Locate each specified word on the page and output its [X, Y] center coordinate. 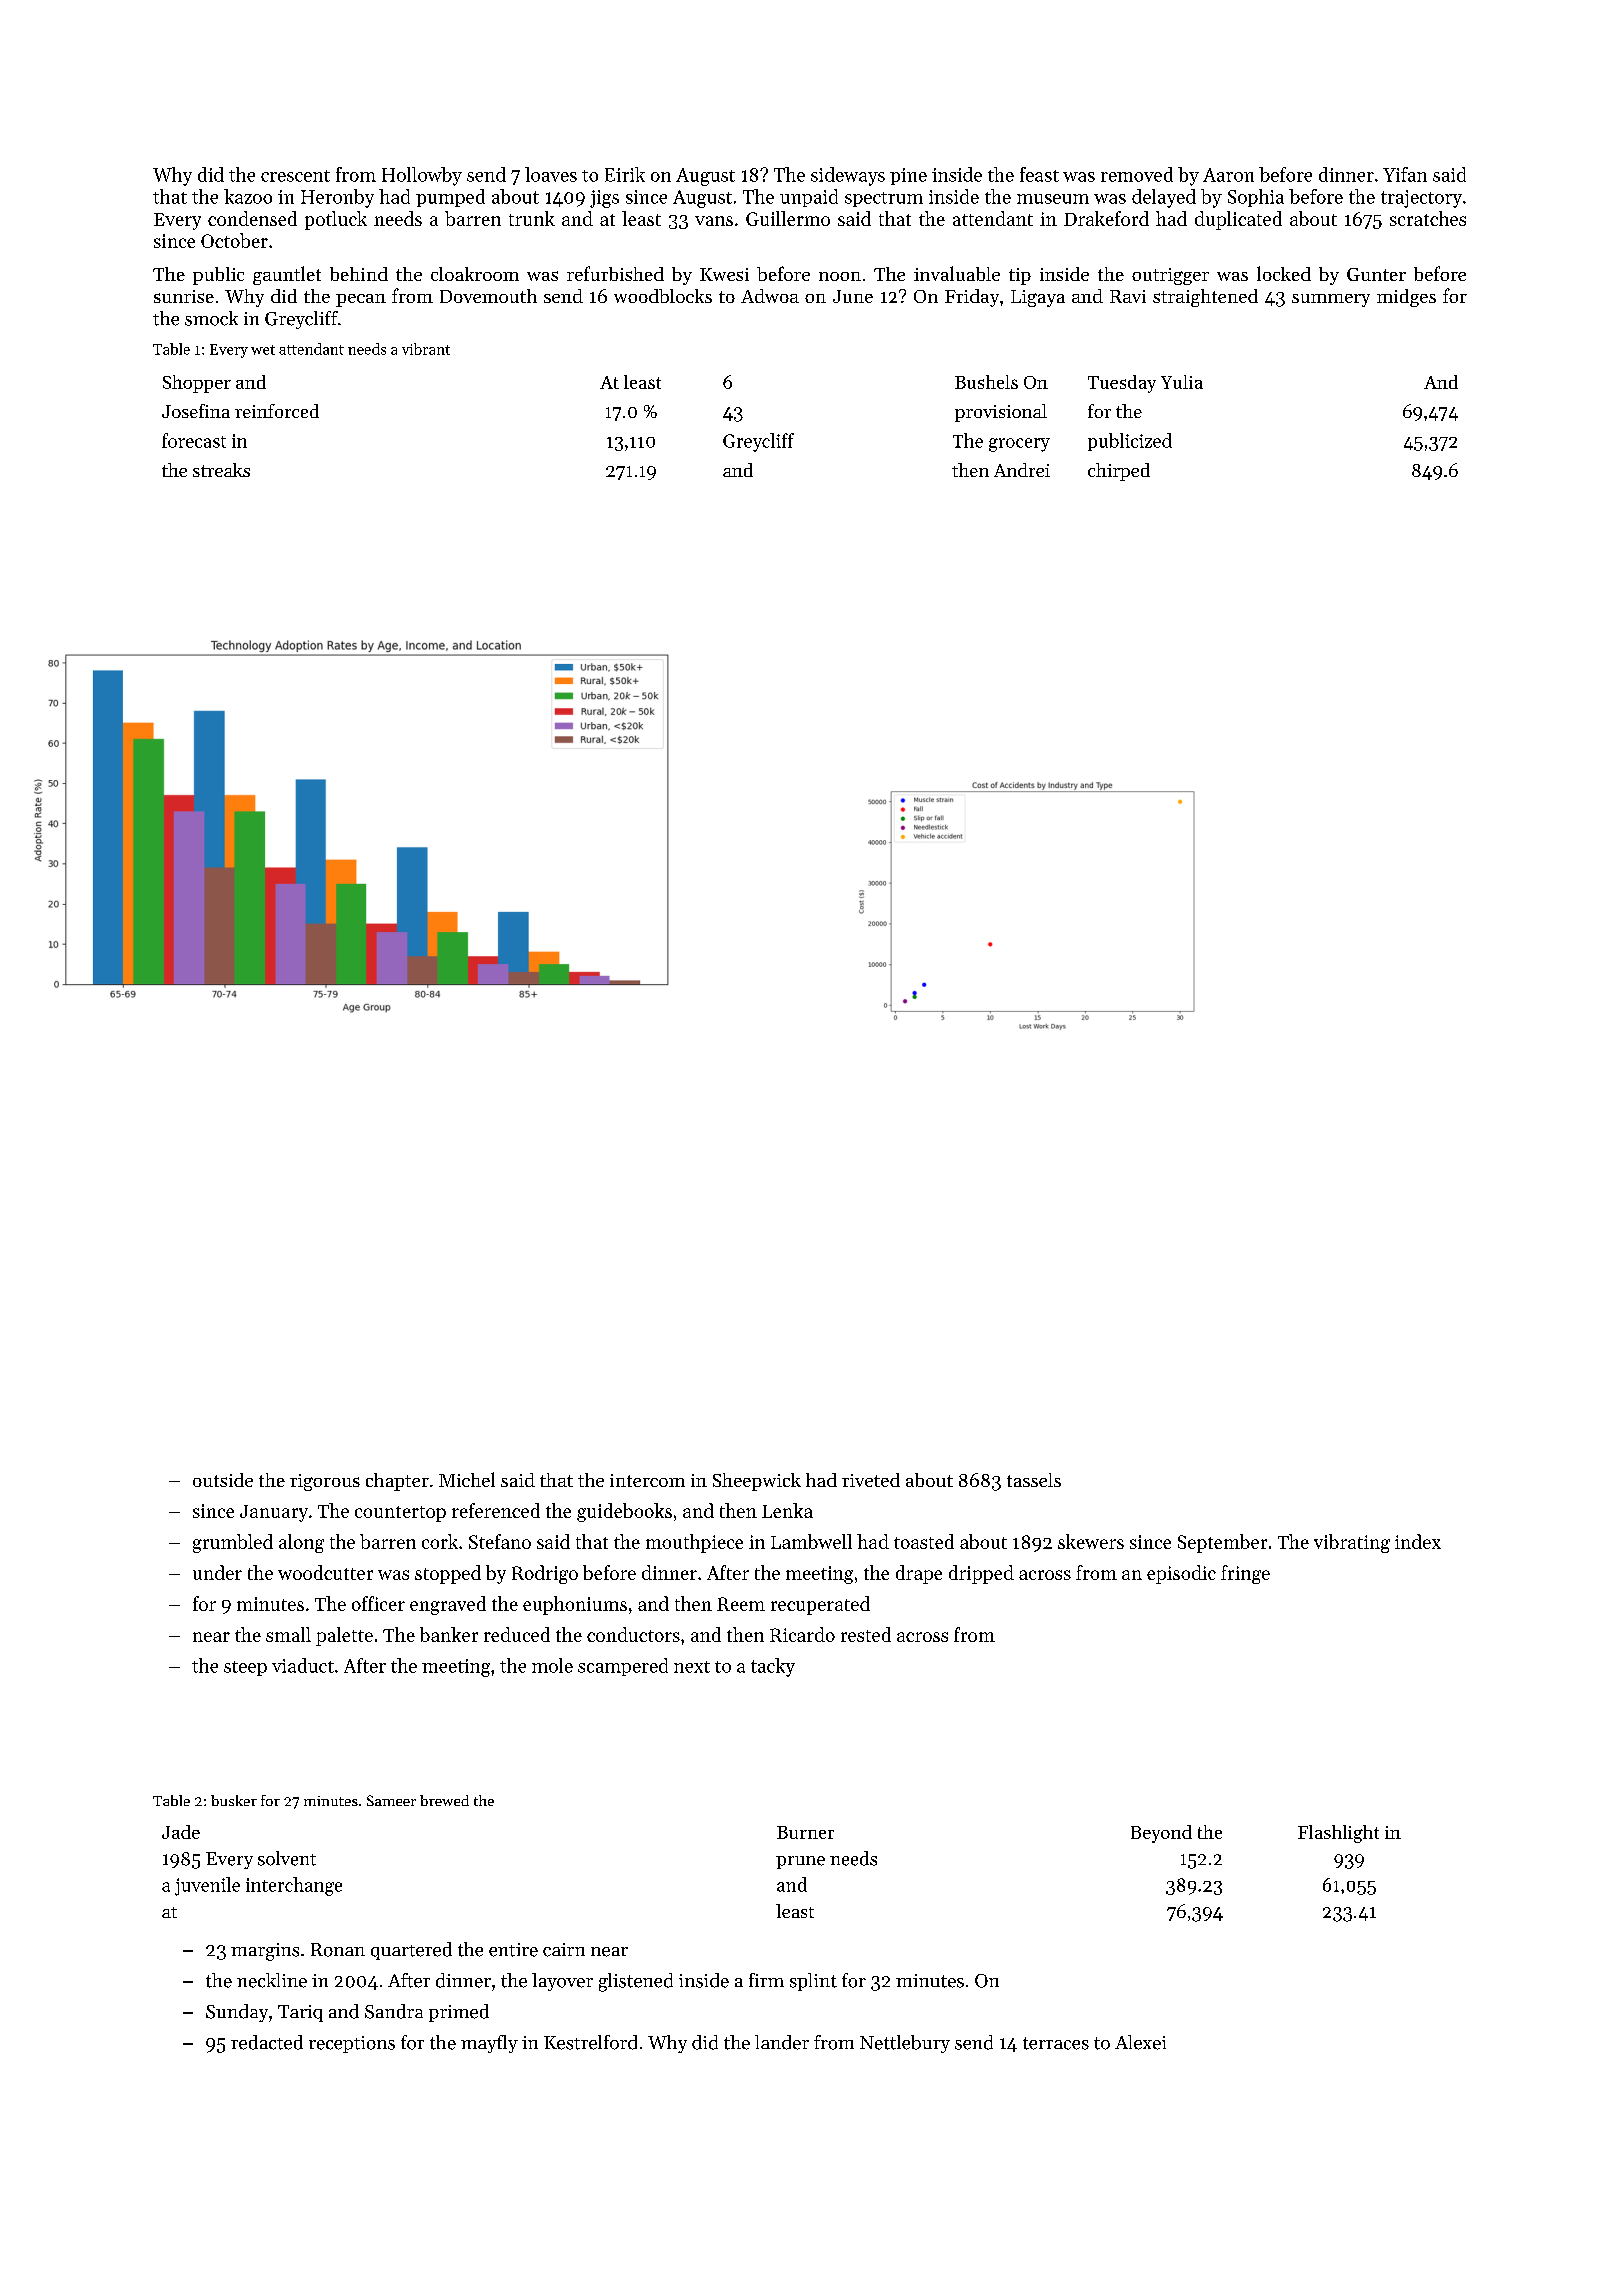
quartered [411, 1951]
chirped [1119, 472]
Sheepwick [757, 1482]
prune [800, 1862]
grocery [1019, 445]
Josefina [196, 411]
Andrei [1022, 470]
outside [223, 1480]
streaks [221, 470]
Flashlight [1338, 1834]
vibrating [1352, 1543]
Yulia [1182, 382]
